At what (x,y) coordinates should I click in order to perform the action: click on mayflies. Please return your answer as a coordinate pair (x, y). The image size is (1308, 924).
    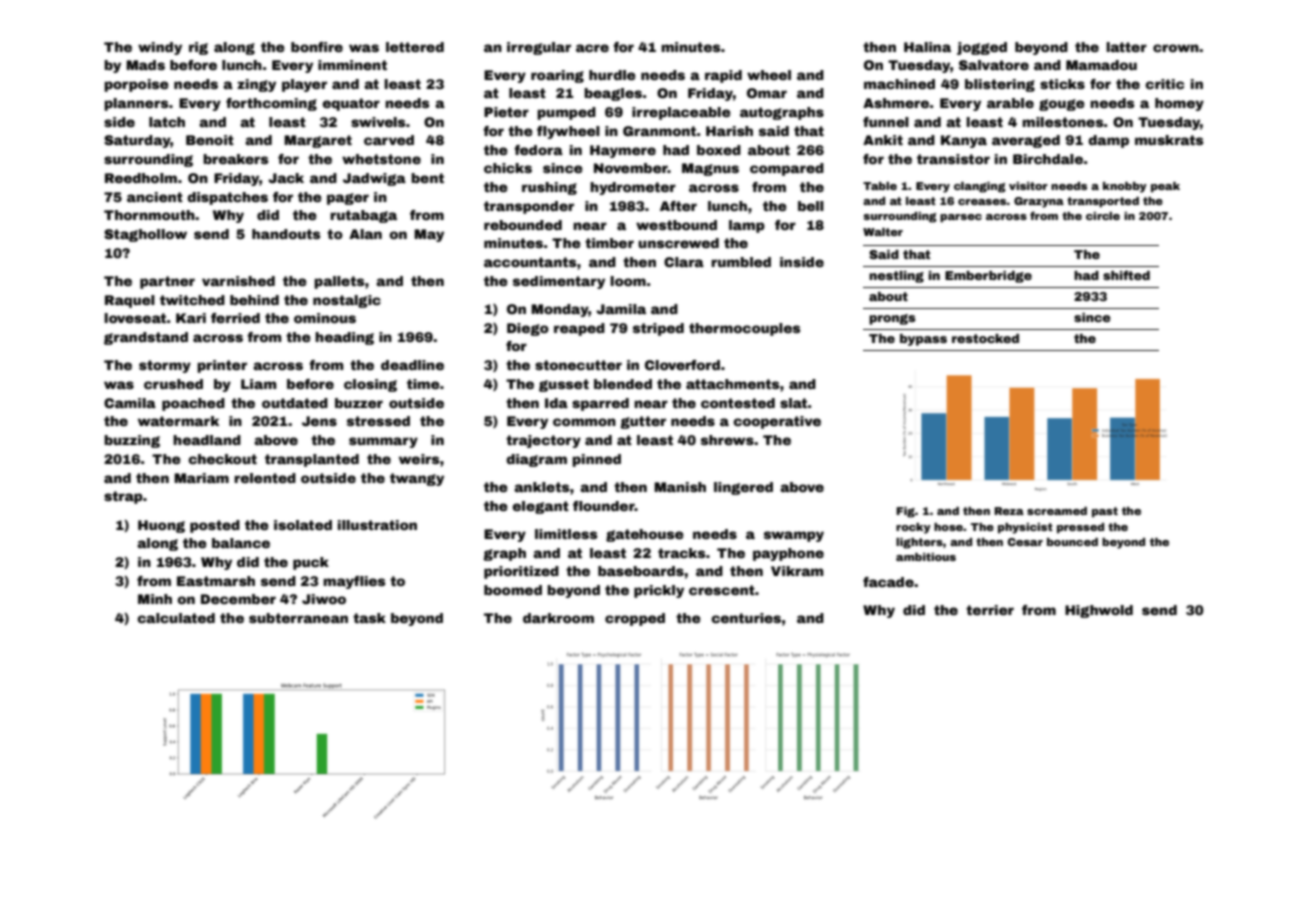
    Looking at the image, I should click on (354, 582).
